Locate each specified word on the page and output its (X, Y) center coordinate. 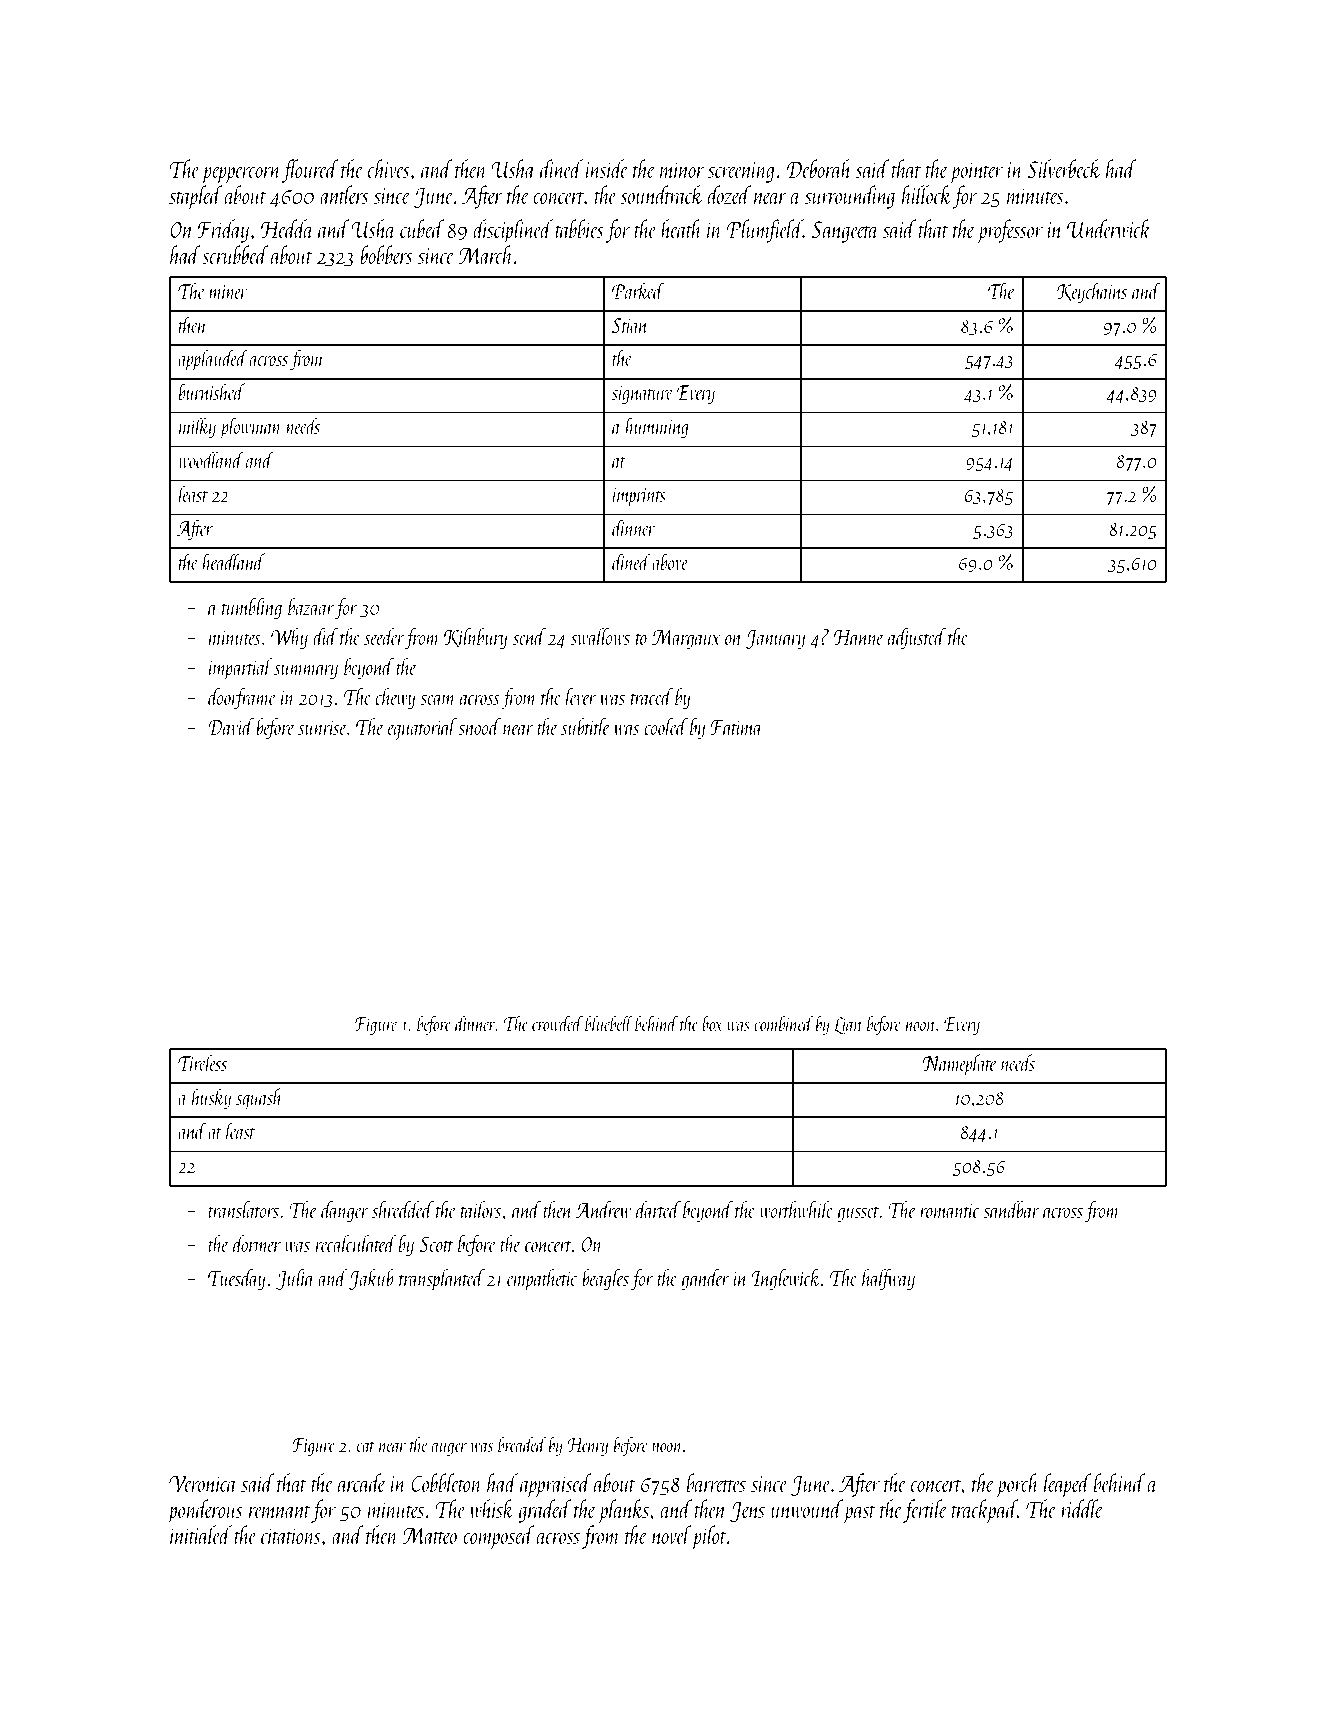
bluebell (609, 1023)
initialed (201, 1534)
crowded (557, 1023)
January (775, 640)
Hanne (859, 637)
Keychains (1092, 292)
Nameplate (960, 1065)
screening (741, 172)
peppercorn (242, 175)
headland (233, 561)
